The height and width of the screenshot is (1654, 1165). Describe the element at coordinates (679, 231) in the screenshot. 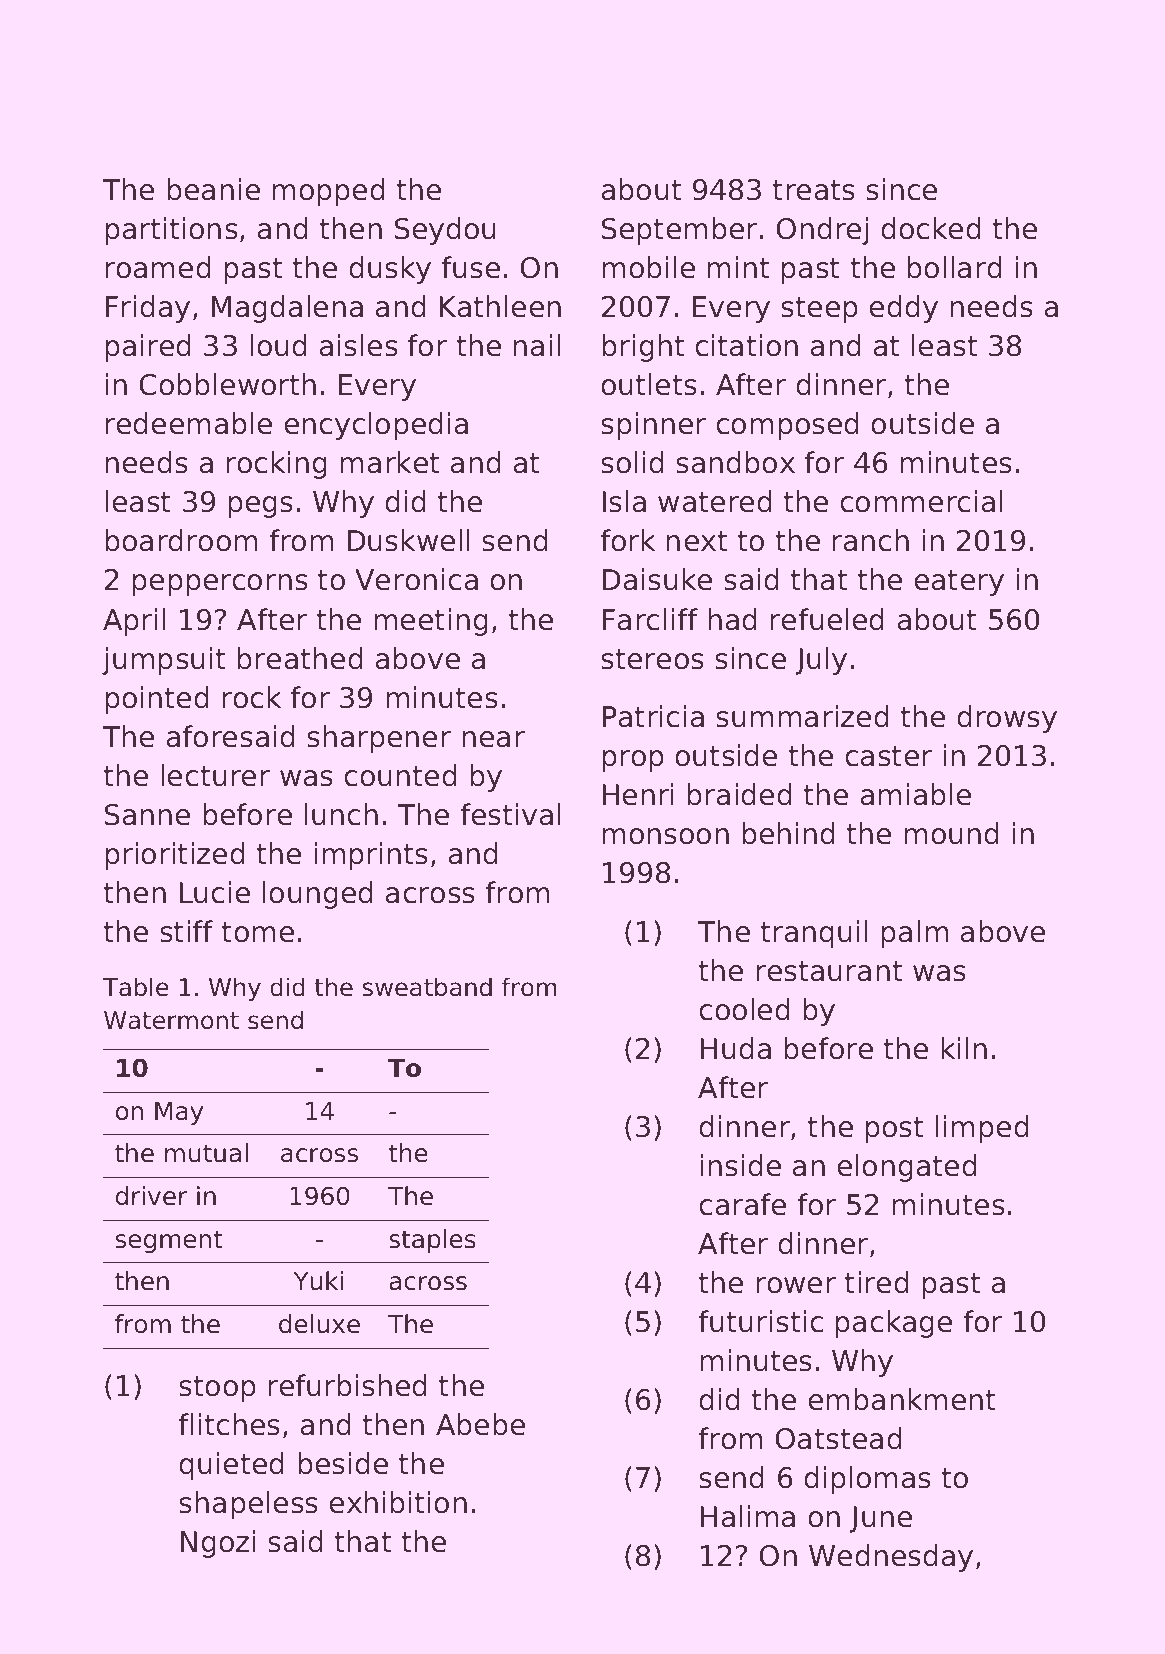

I see `September` at that location.
